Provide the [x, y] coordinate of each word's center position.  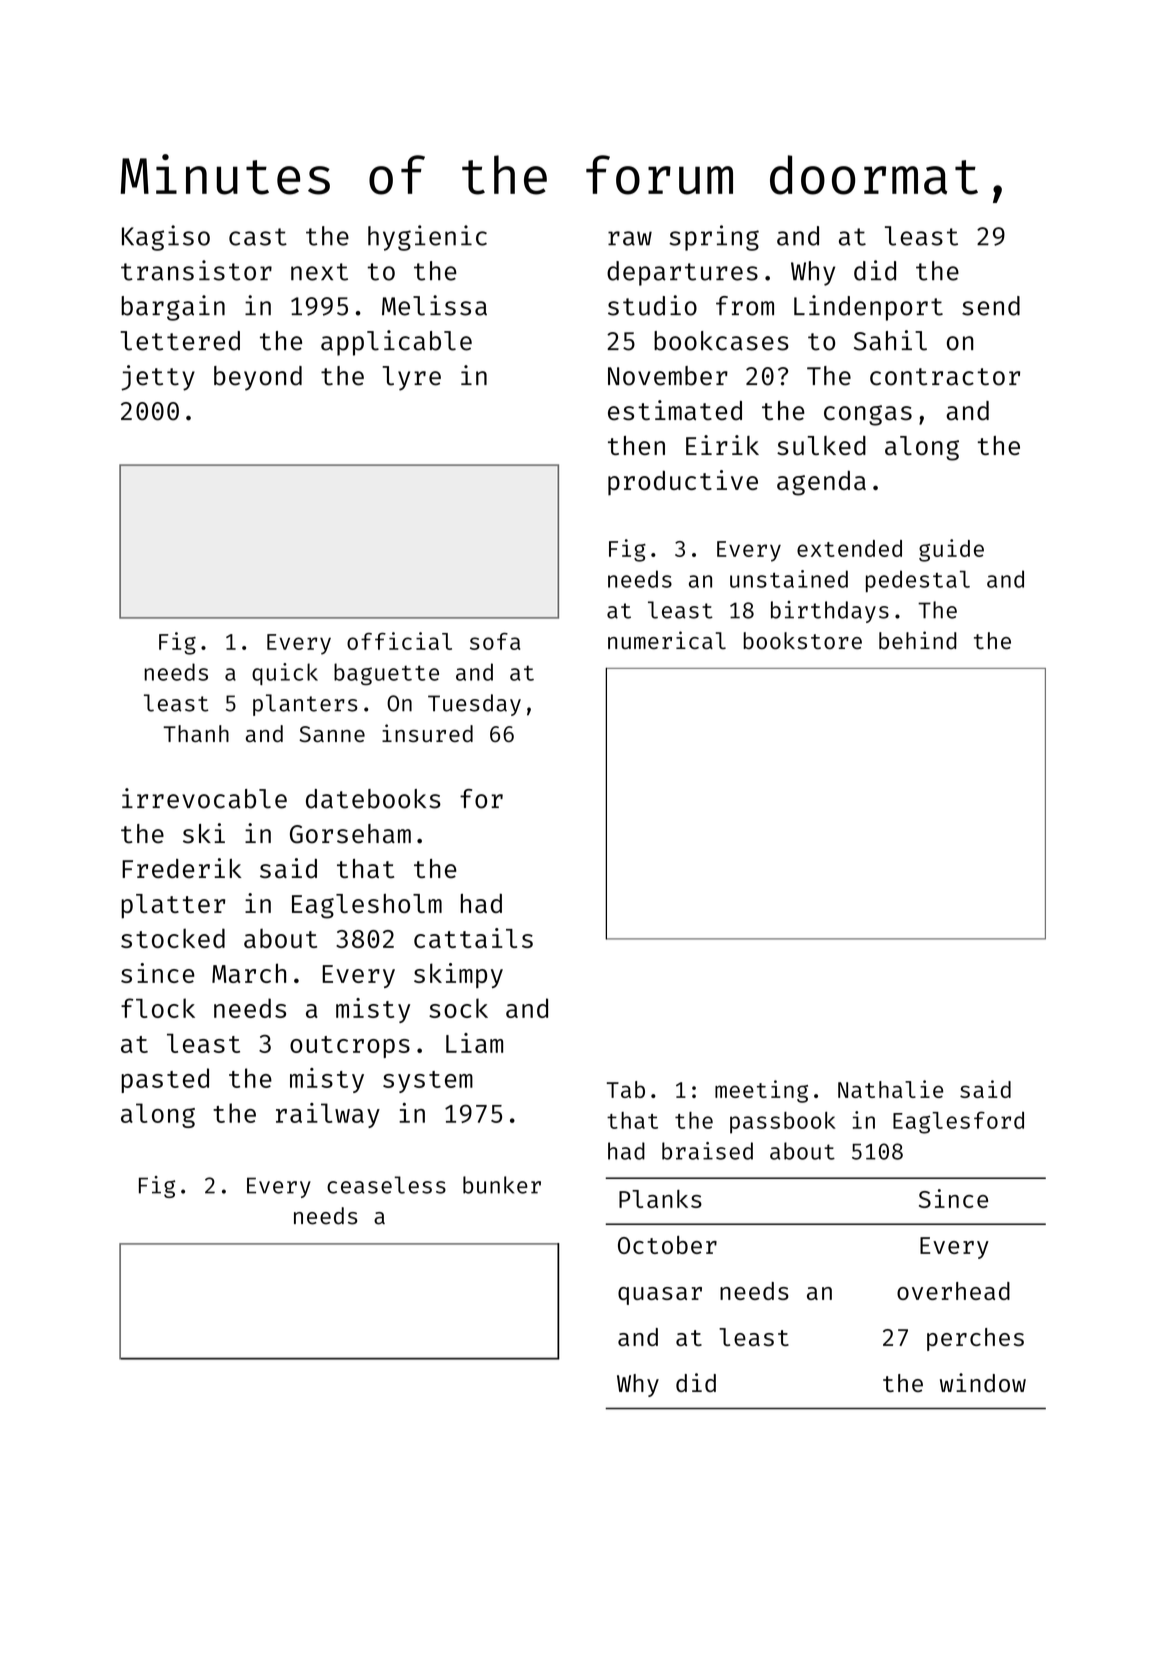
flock [158, 1008]
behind [918, 640]
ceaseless [386, 1185]
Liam [474, 1043]
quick [285, 674]
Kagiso [166, 238]
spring [714, 238]
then [636, 445]
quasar [660, 1296]
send [991, 306]
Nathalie [890, 1089]
